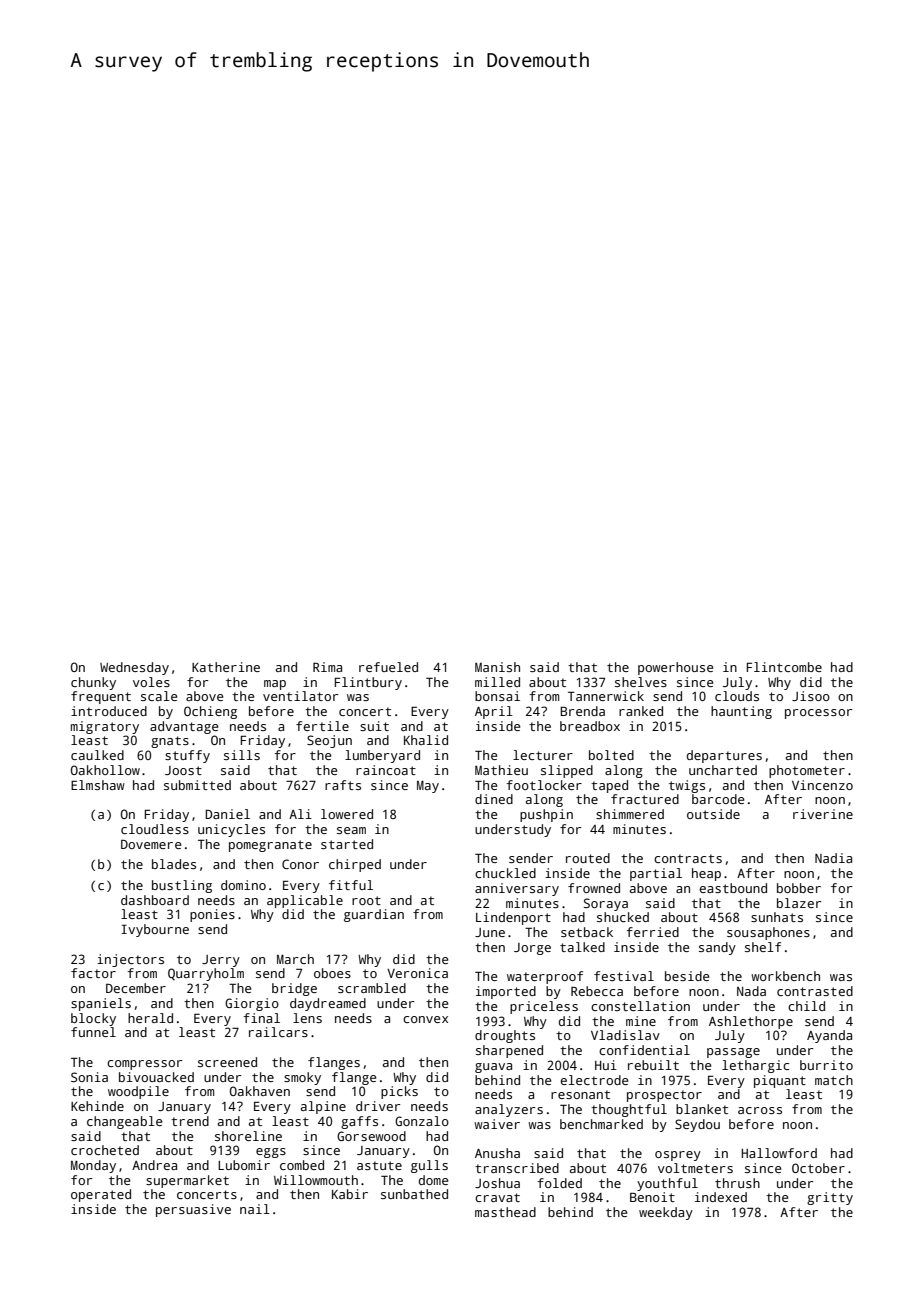 This page has height=1308, width=924. I want to click on nail, so click(255, 1209).
